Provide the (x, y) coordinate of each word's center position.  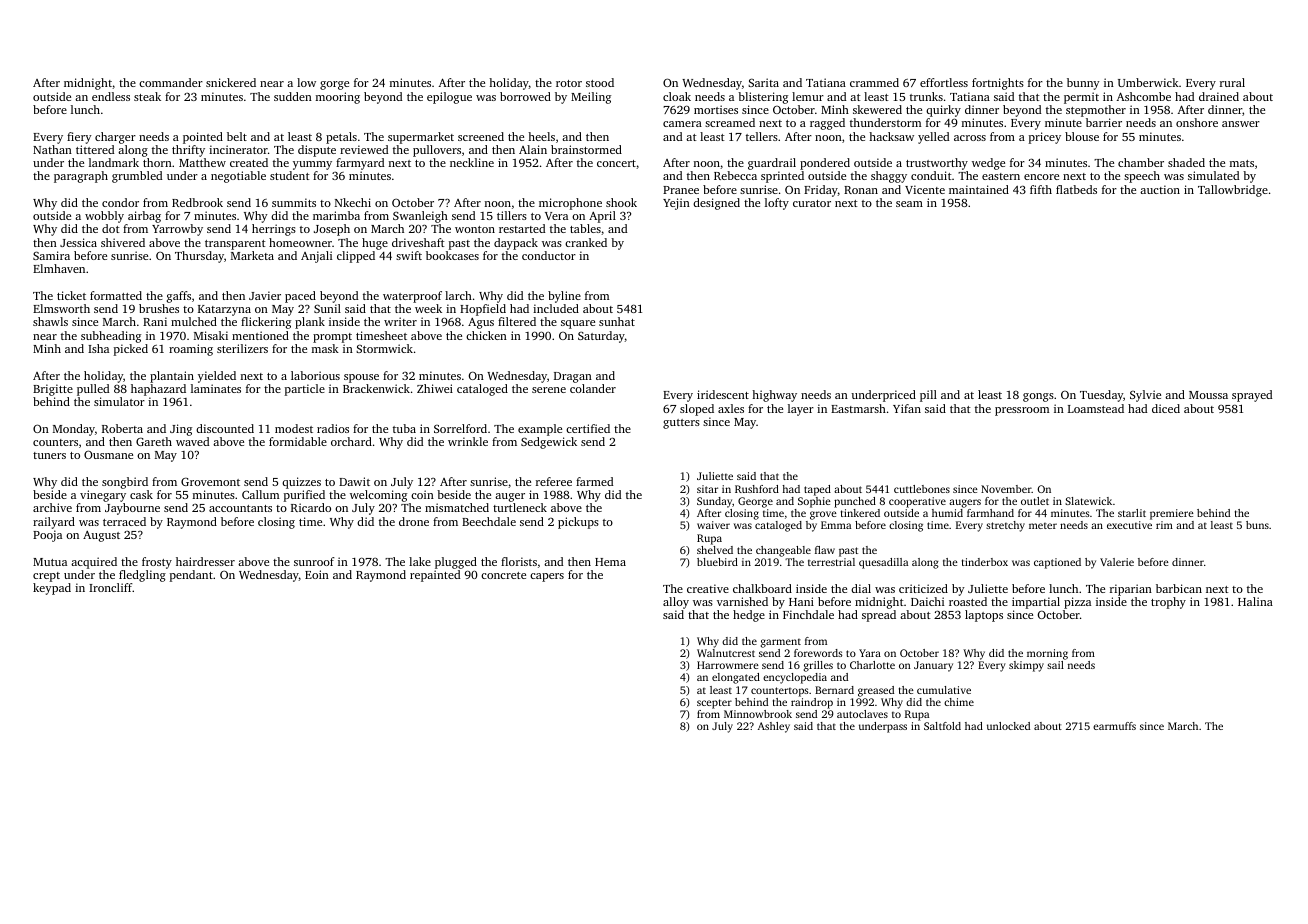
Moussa (1208, 395)
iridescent (723, 394)
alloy (676, 603)
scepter (714, 704)
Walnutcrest (726, 653)
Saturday (601, 337)
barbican (1179, 588)
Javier (265, 295)
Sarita (763, 82)
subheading (111, 337)
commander (171, 82)
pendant (191, 576)
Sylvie (1145, 396)
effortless (944, 82)
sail (1055, 665)
